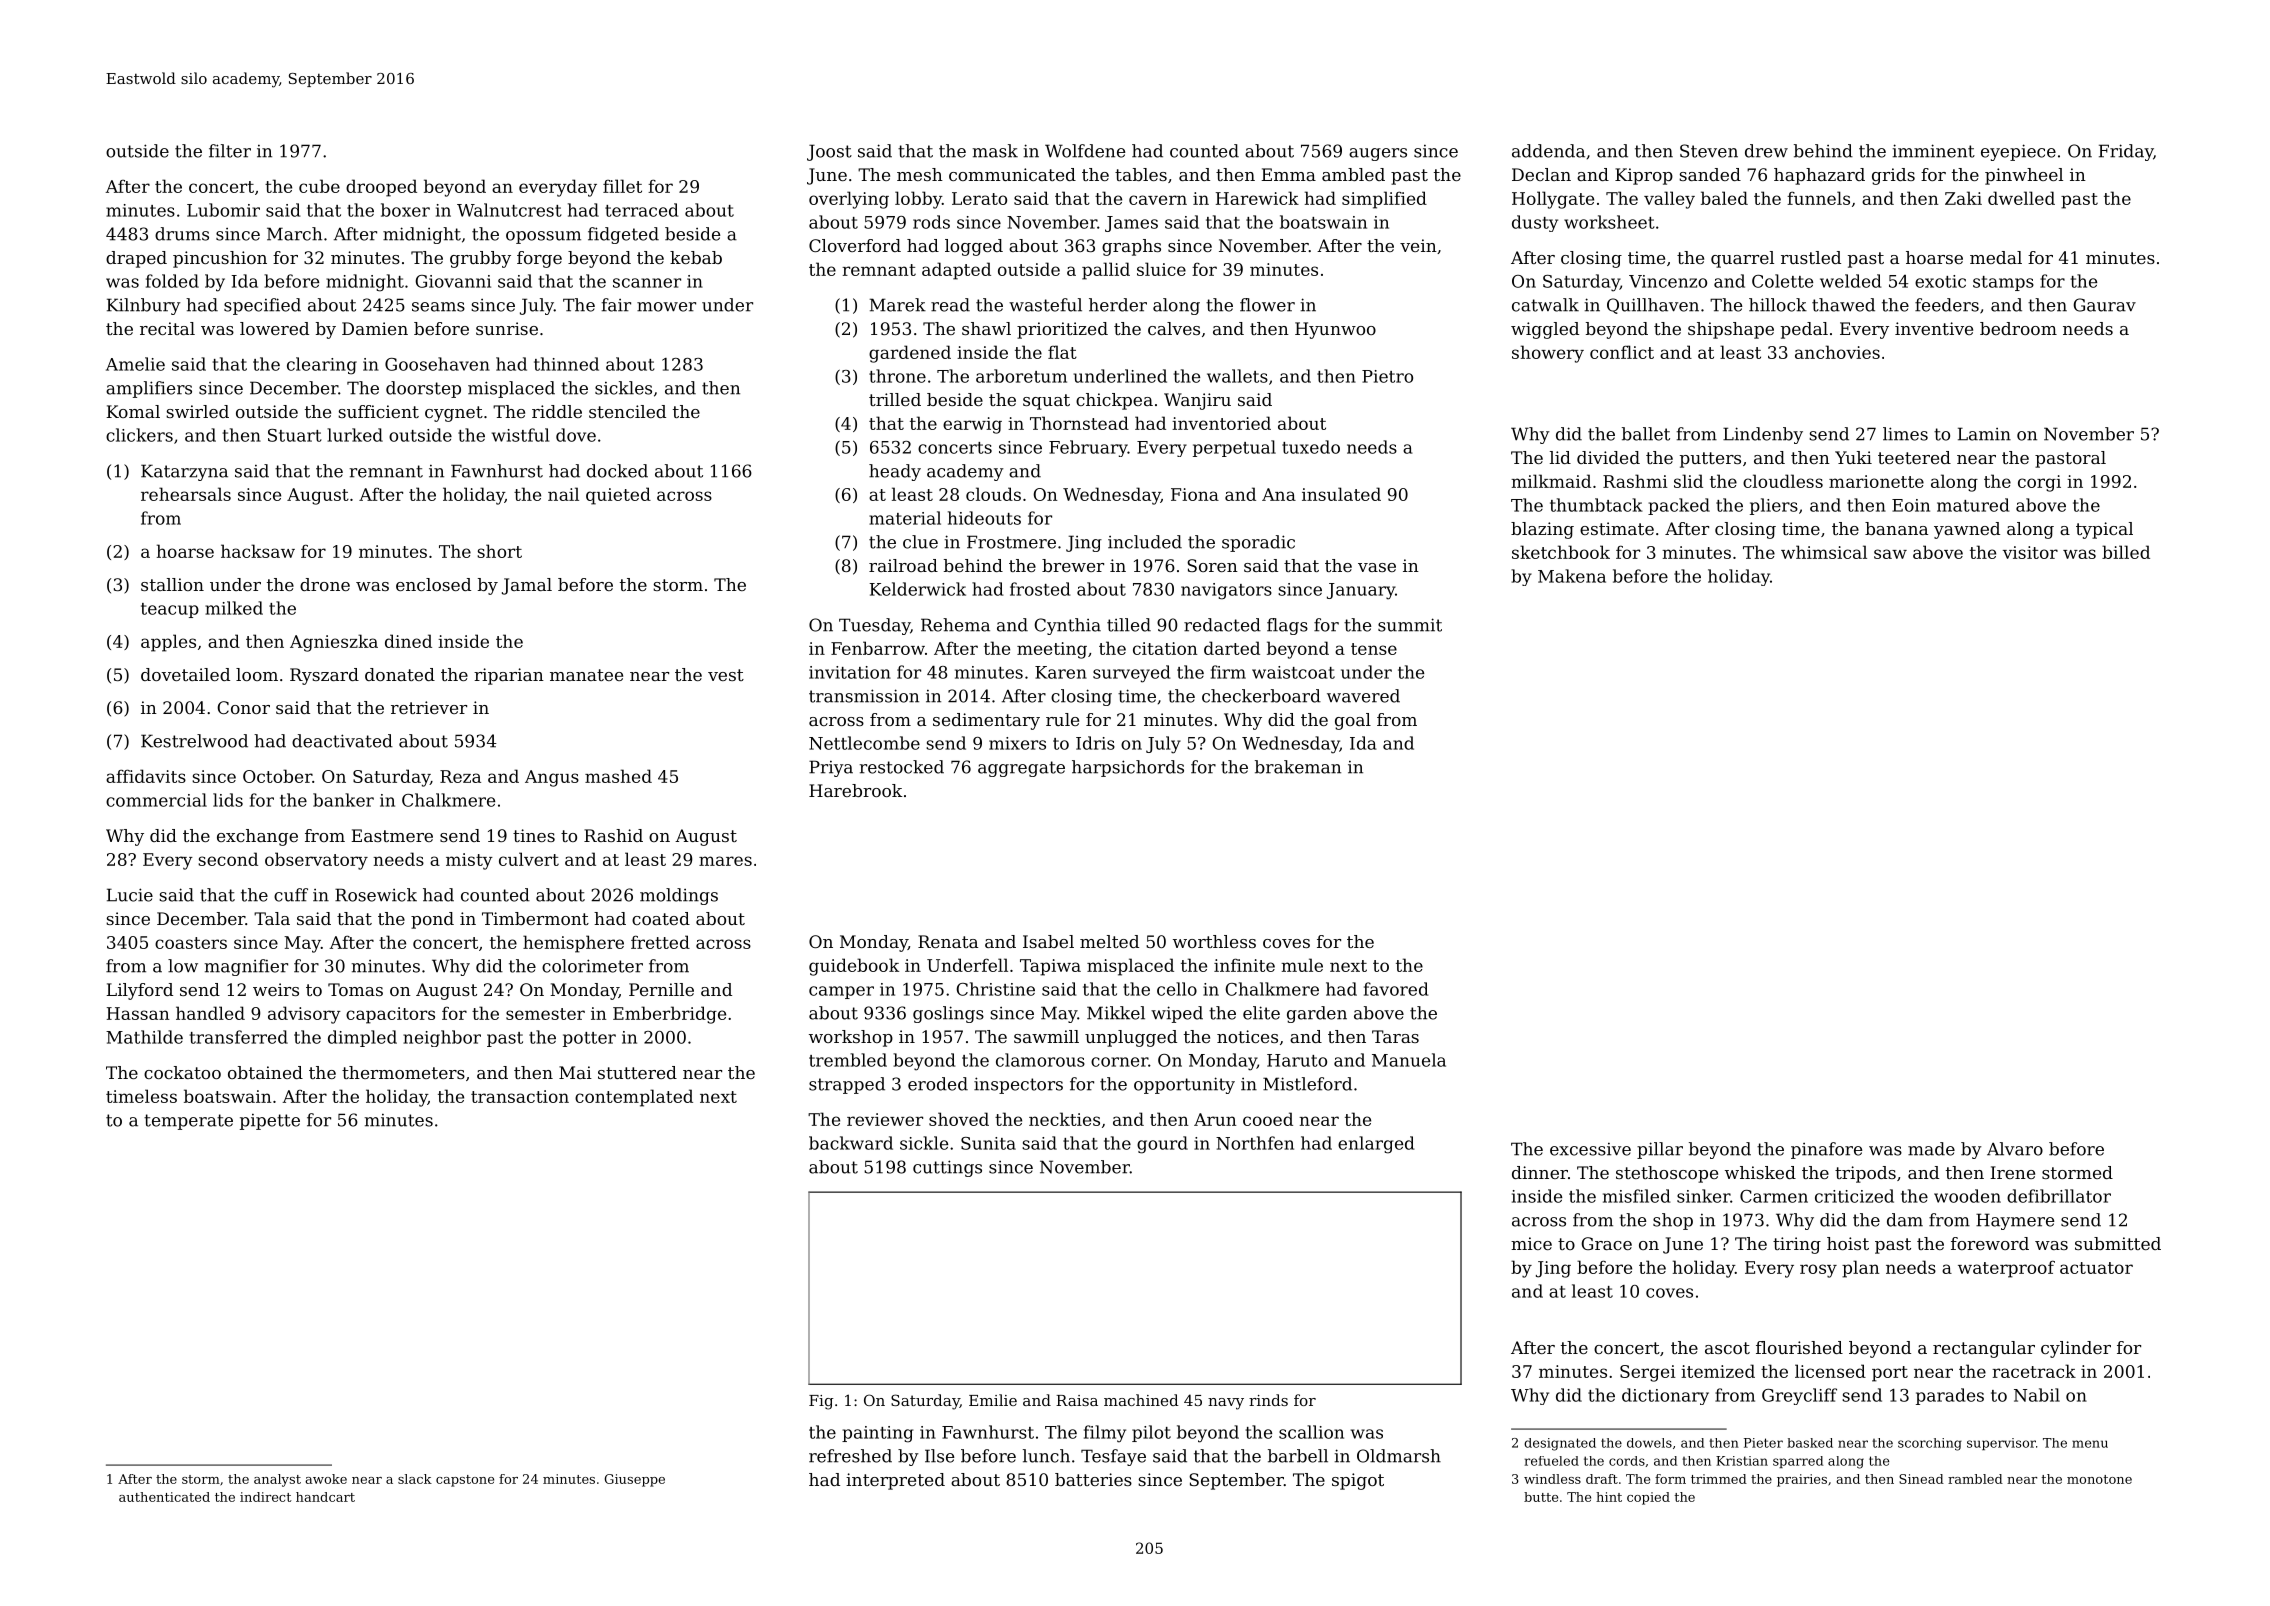 This screenshot has height=1606, width=2270. Describe the element at coordinates (1896, 528) in the screenshot. I see `banana` at that location.
